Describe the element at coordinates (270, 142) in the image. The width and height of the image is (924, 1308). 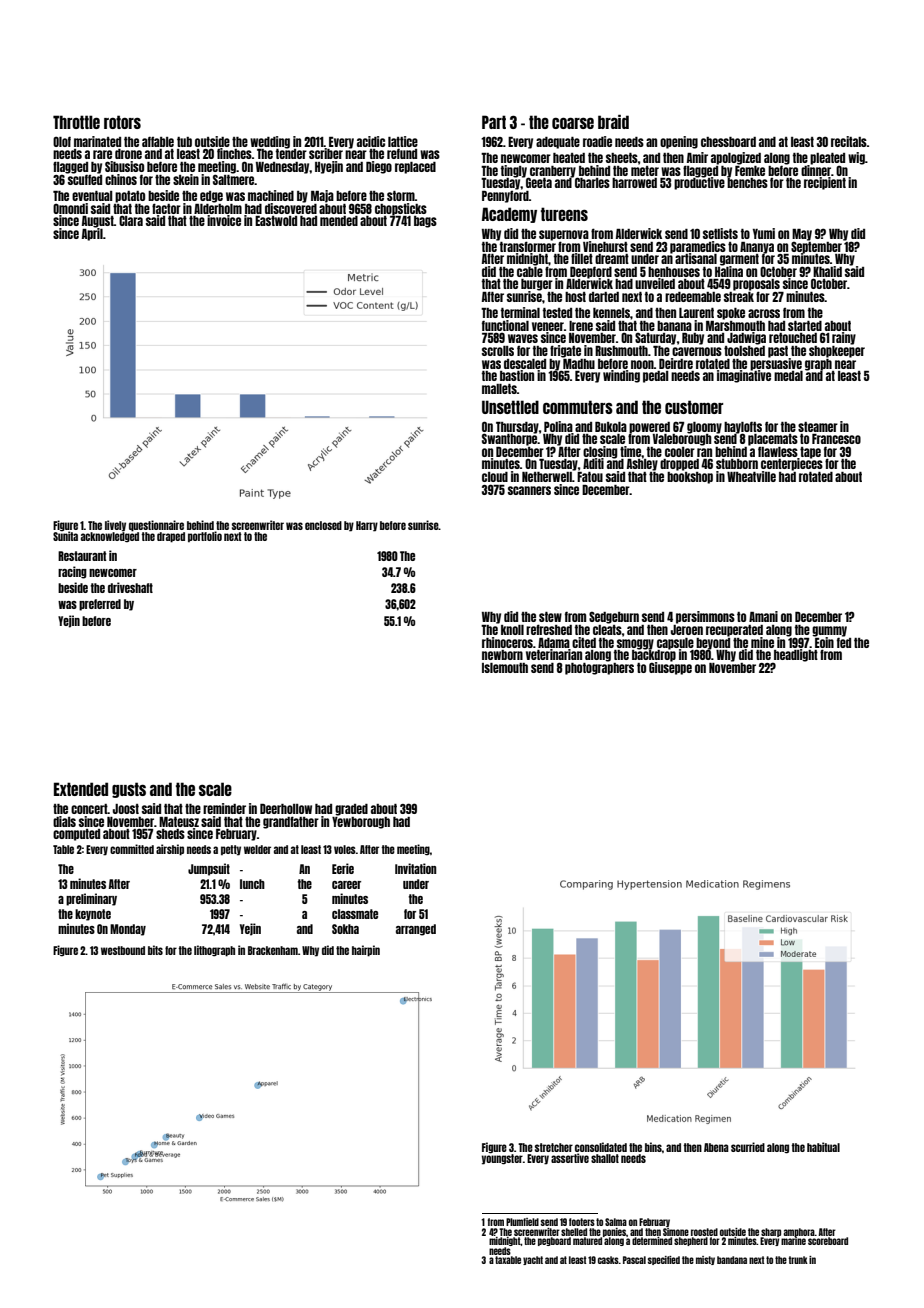
I see `wedding` at that location.
